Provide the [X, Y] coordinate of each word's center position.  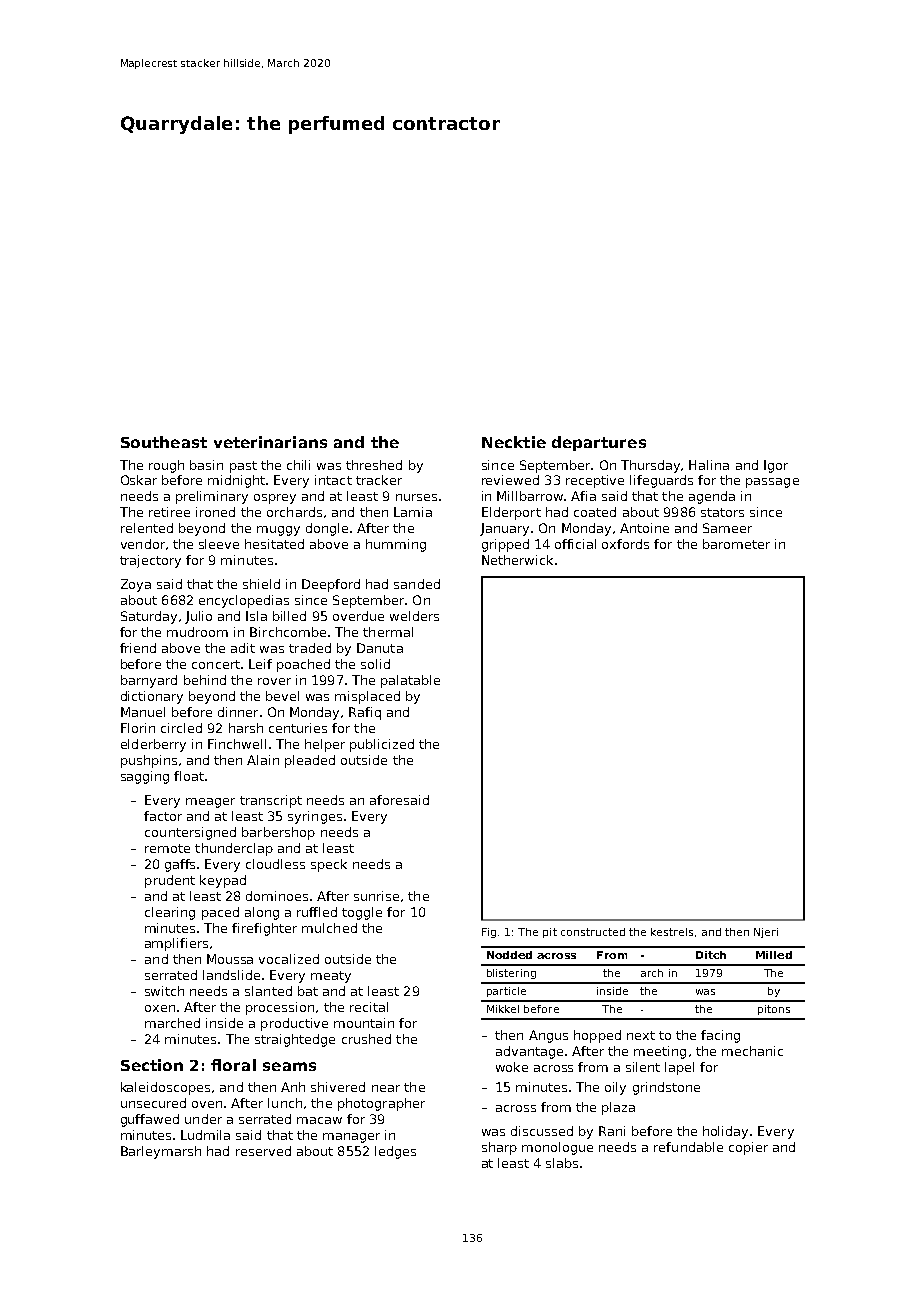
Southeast [164, 442]
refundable [688, 1147]
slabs [562, 1163]
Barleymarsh [161, 1152]
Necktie [514, 442]
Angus [548, 1036]
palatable [410, 681]
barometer [736, 544]
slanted [268, 991]
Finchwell [237, 744]
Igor [776, 466]
